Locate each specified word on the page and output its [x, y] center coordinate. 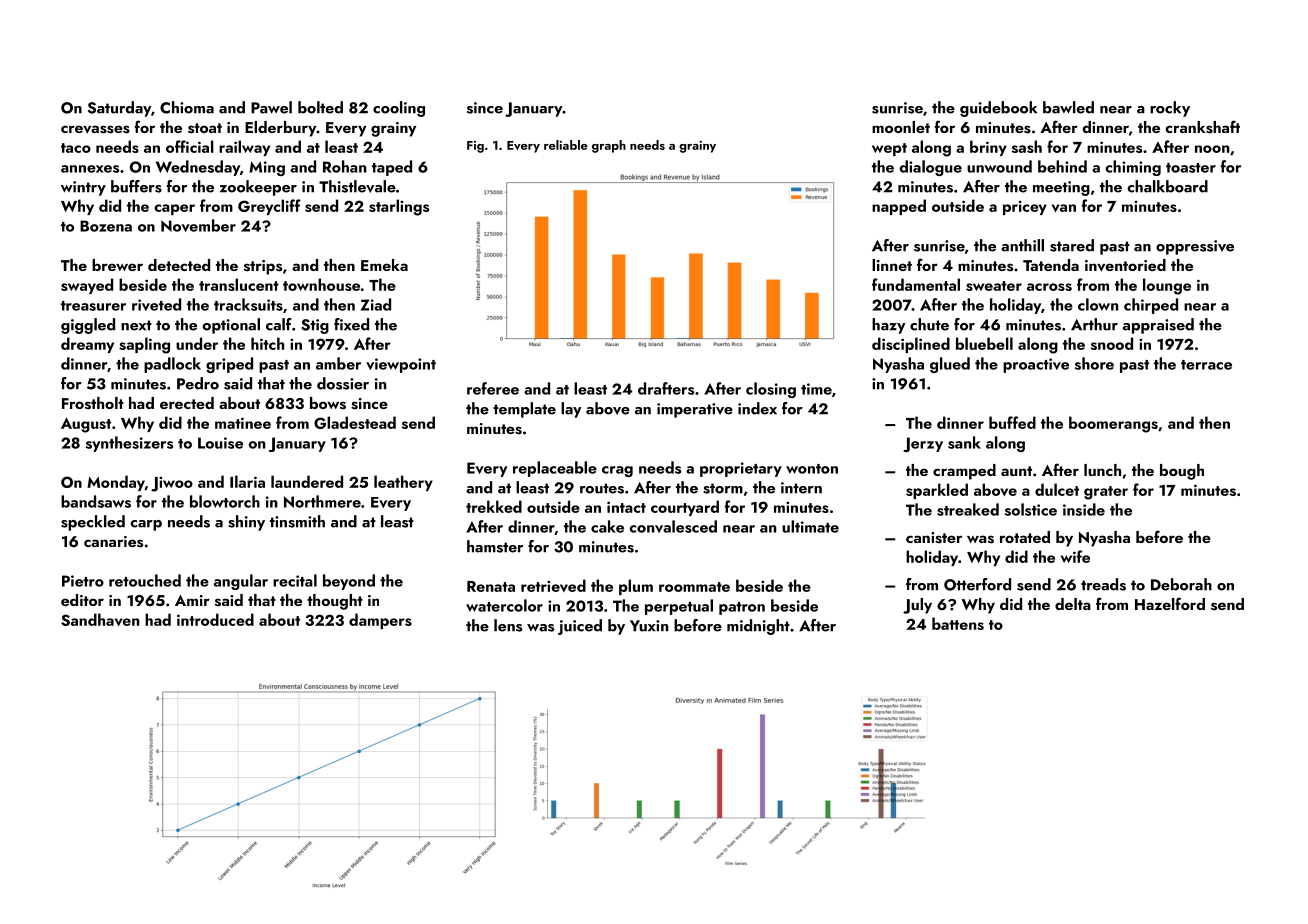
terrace [1206, 365]
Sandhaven [100, 619]
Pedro [198, 383]
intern [801, 488]
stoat [205, 128]
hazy [889, 326]
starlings [399, 207]
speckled [93, 523]
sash [1027, 146]
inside [1084, 509]
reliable [566, 145]
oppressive [1195, 247]
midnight [758, 627]
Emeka [384, 265]
